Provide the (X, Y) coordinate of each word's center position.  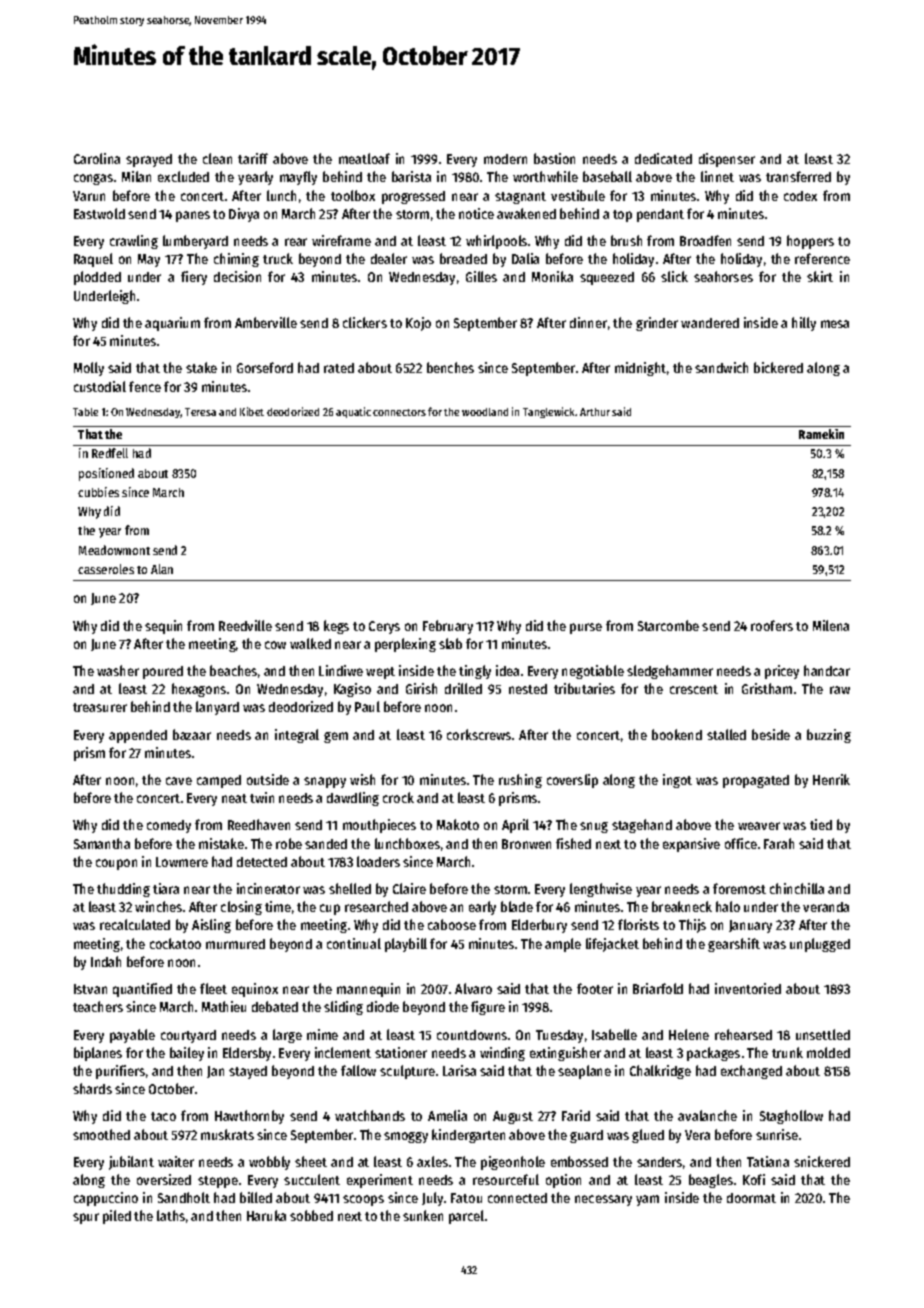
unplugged (820, 945)
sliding (343, 1008)
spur (86, 1218)
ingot (677, 781)
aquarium (172, 324)
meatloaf (364, 158)
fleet (213, 988)
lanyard (217, 708)
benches (450, 367)
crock (398, 797)
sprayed (149, 160)
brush (626, 240)
